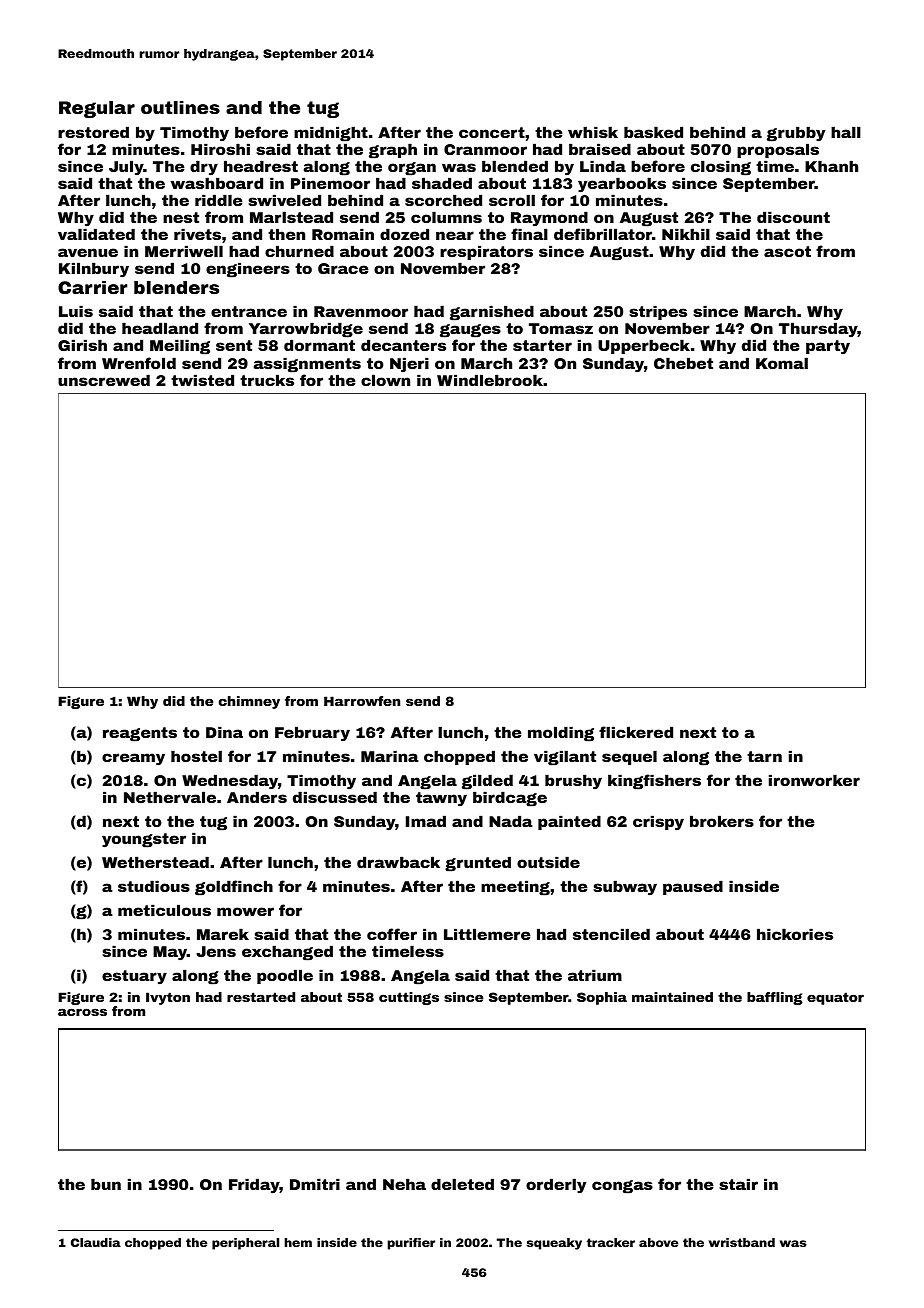 The width and height of the document is (924, 1308). What do you see at coordinates (93, 132) in the document?
I see `restored` at bounding box center [93, 132].
